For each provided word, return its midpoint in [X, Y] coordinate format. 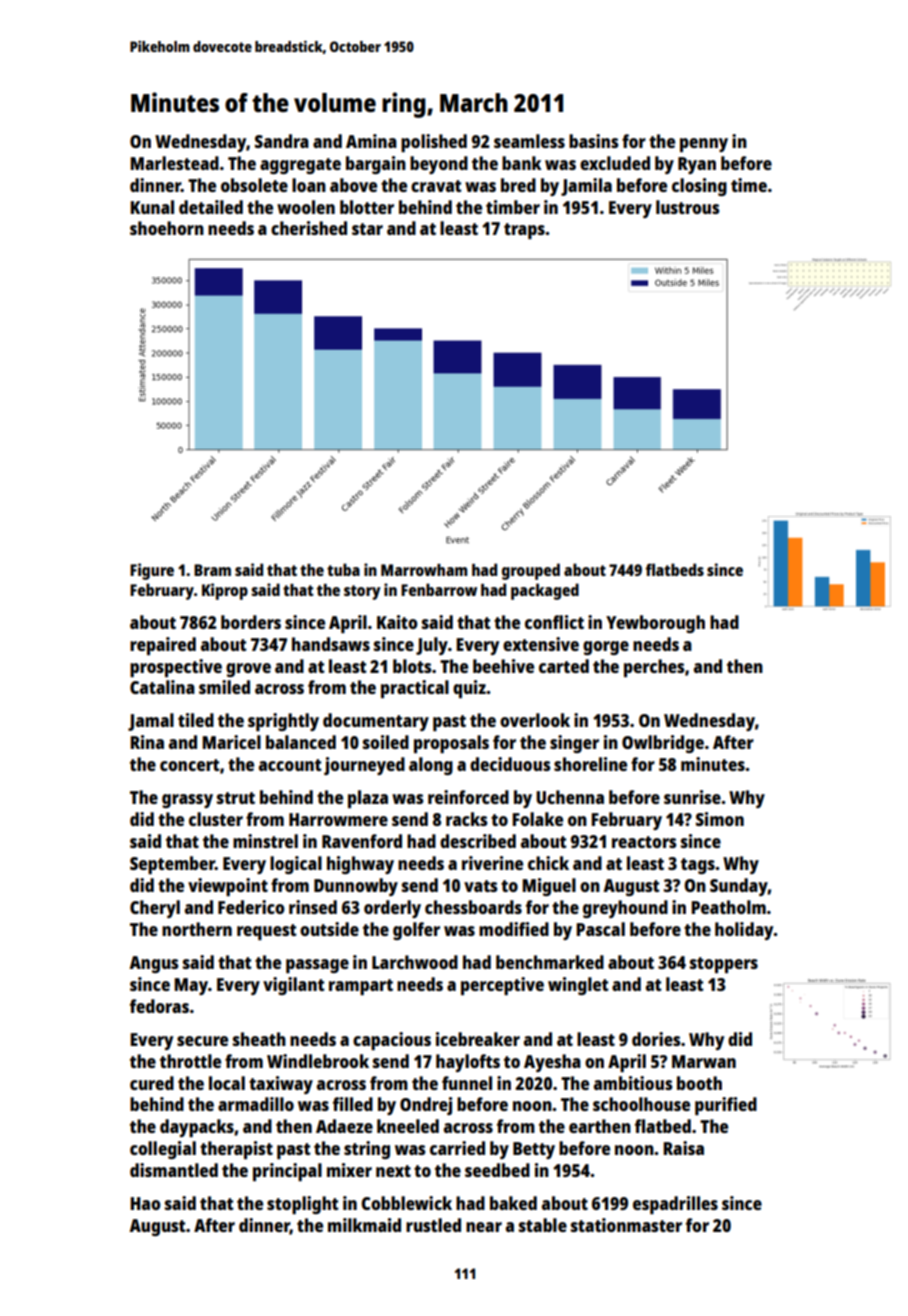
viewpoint [228, 887]
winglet [578, 986]
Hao [145, 1203]
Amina [371, 141]
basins [593, 141]
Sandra [282, 141]
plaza [368, 799]
